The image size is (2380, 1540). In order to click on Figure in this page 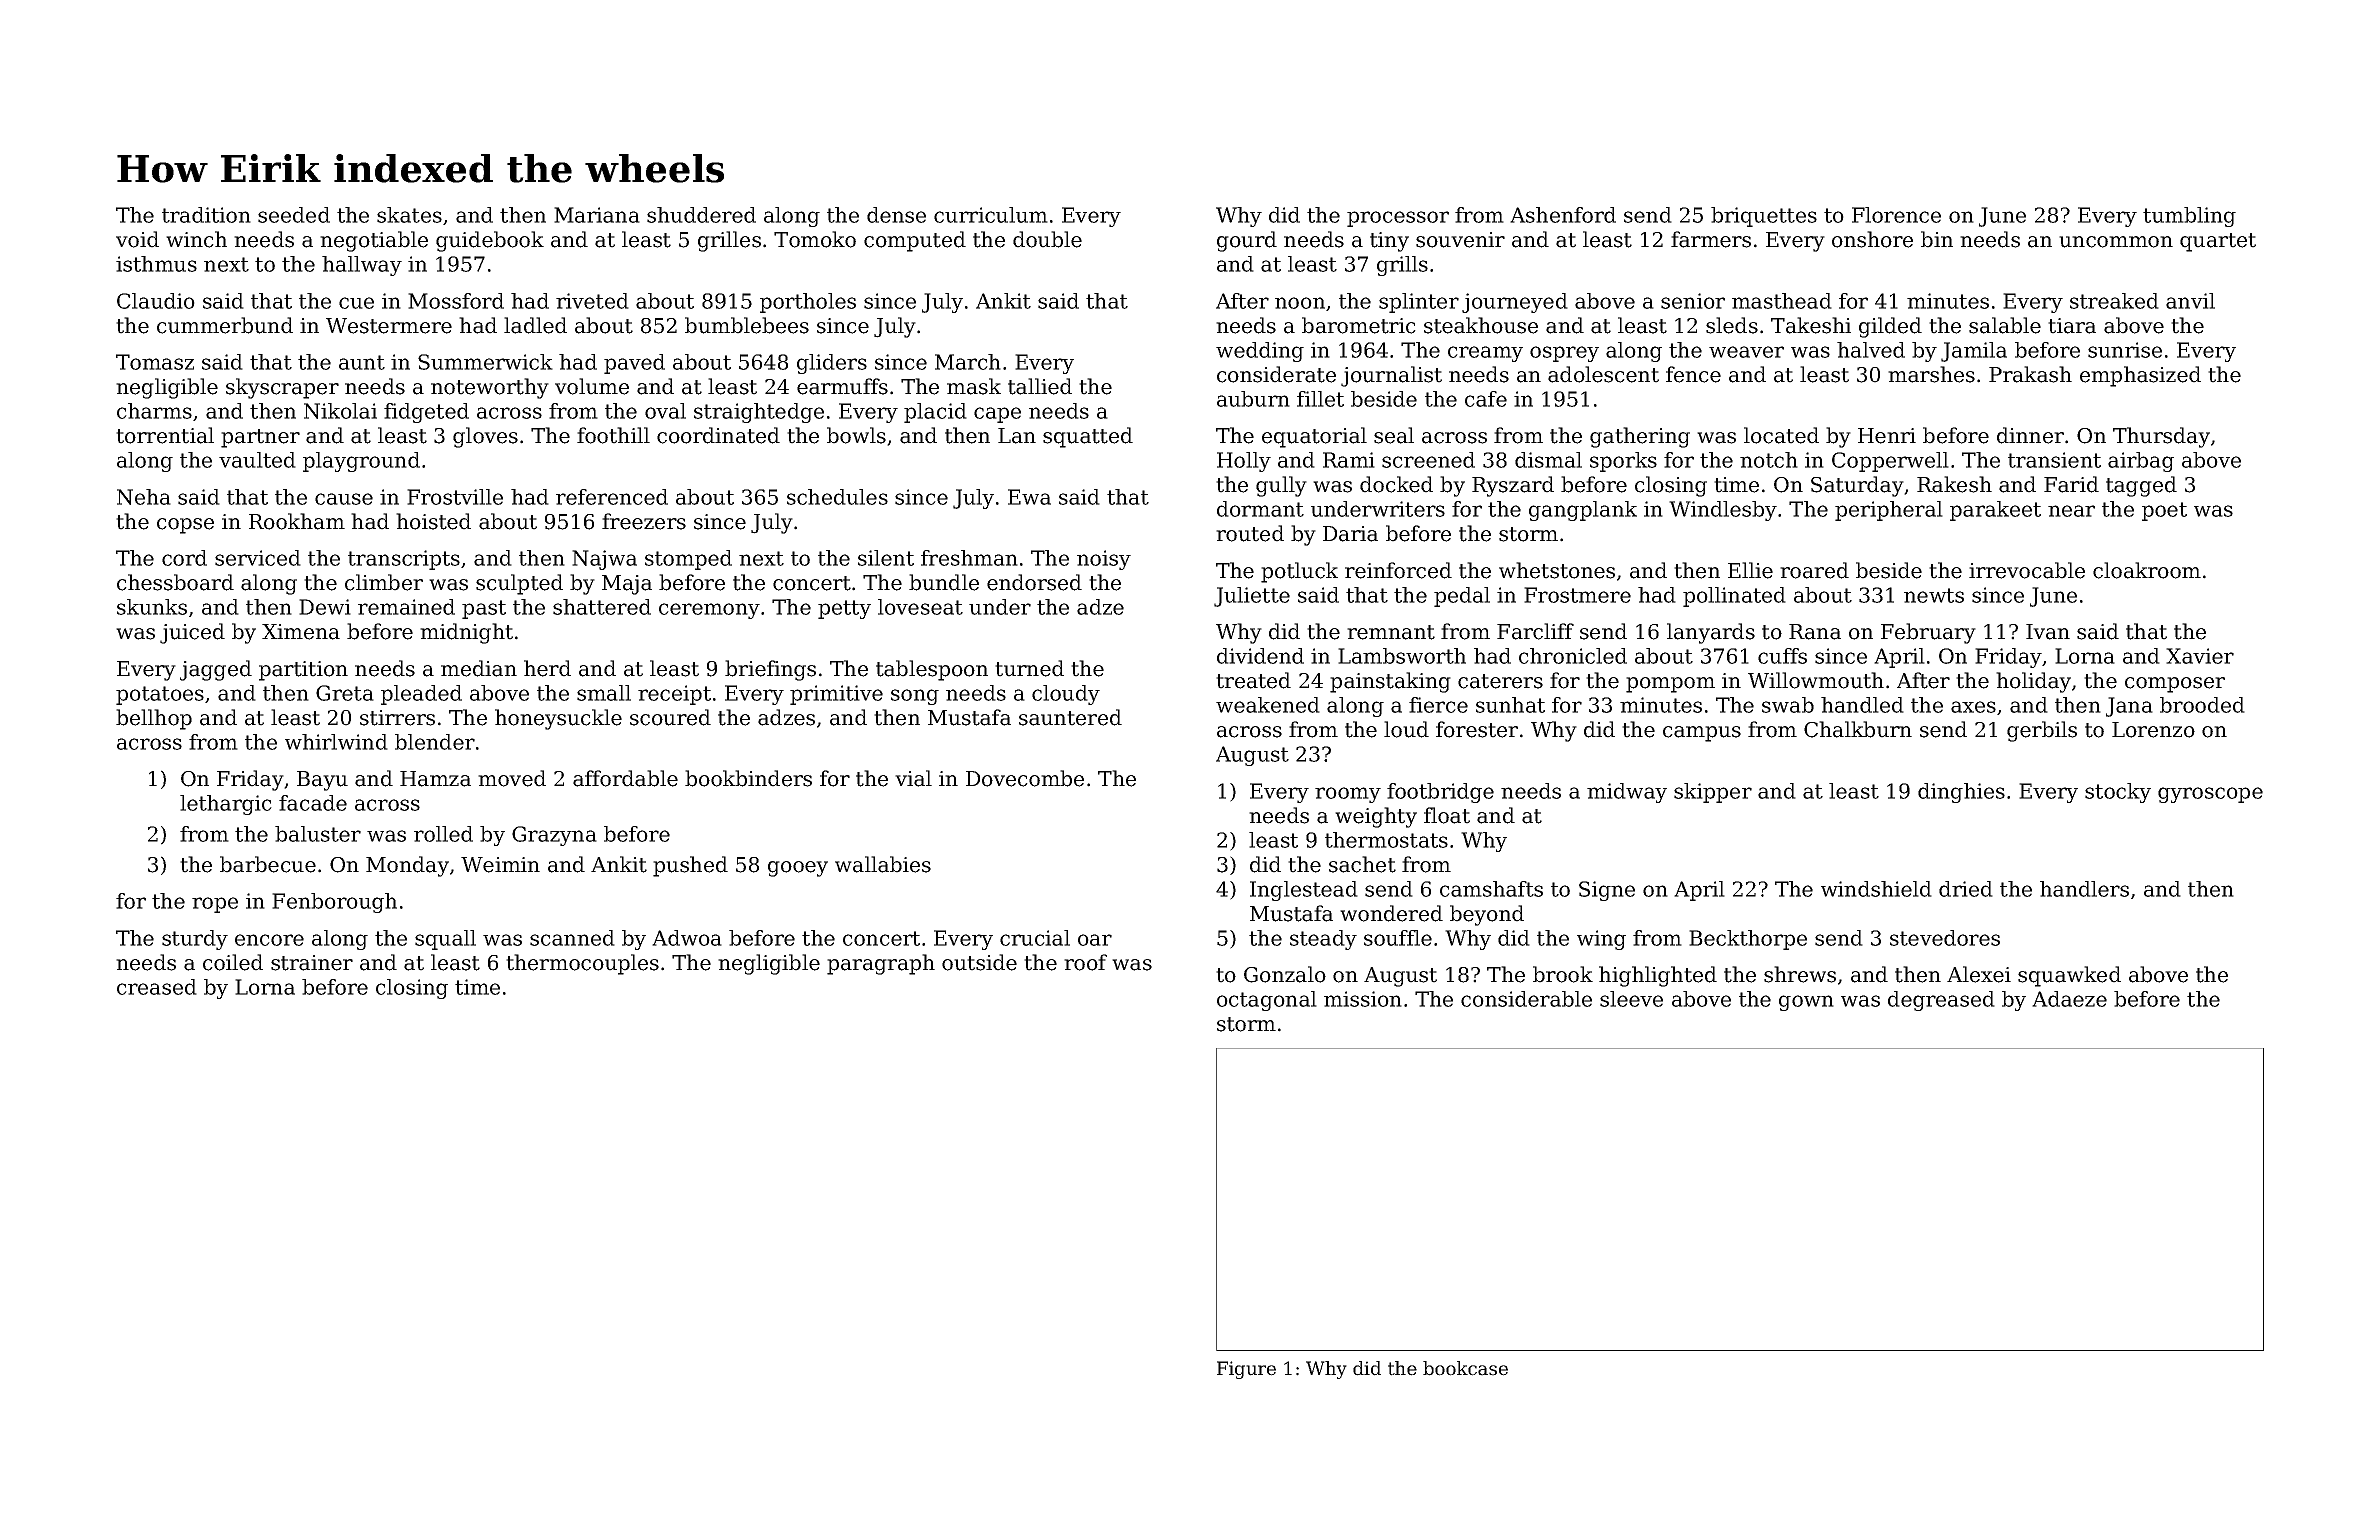, I will do `click(1246, 1370)`.
